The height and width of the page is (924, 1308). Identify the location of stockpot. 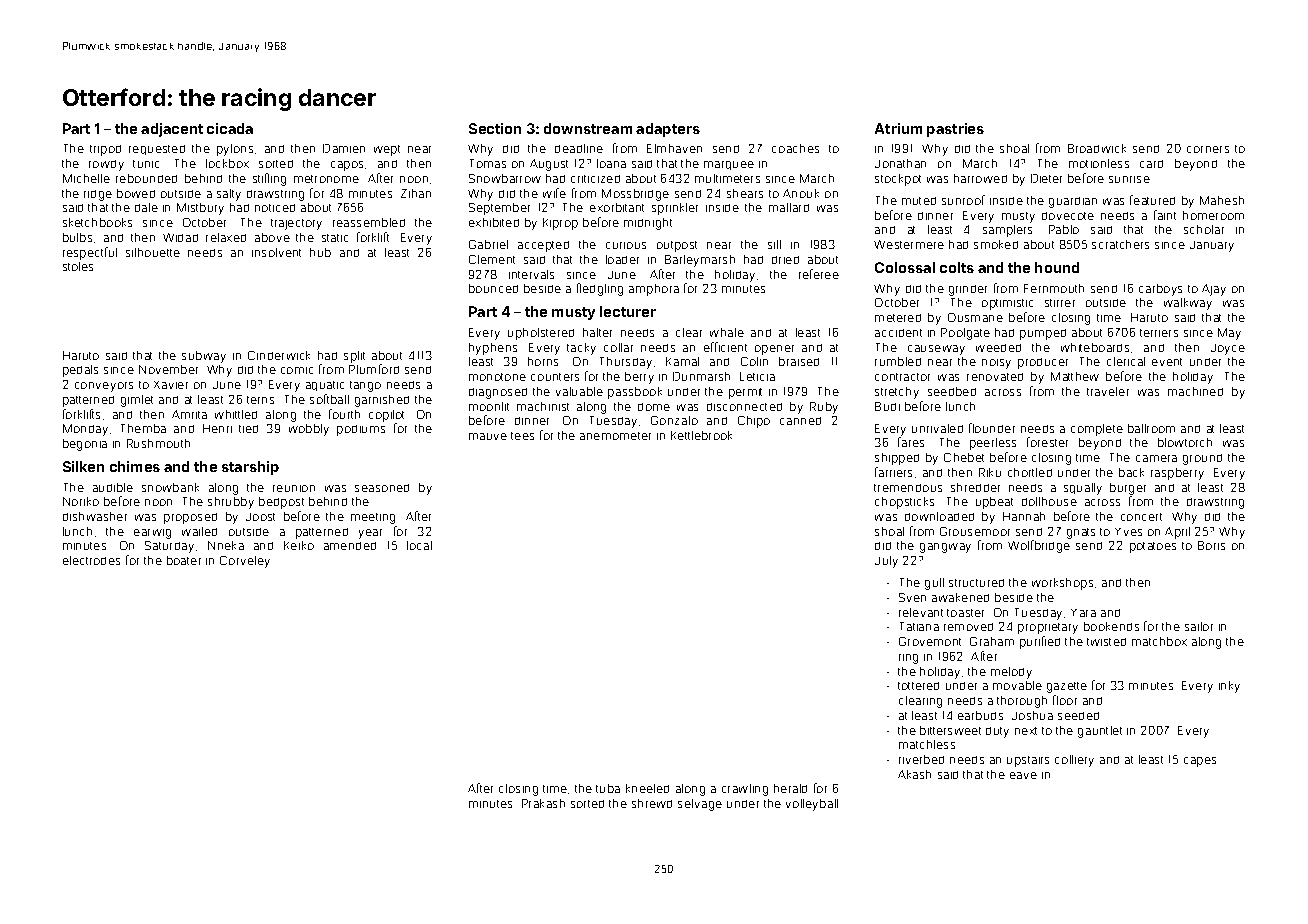
(898, 180).
